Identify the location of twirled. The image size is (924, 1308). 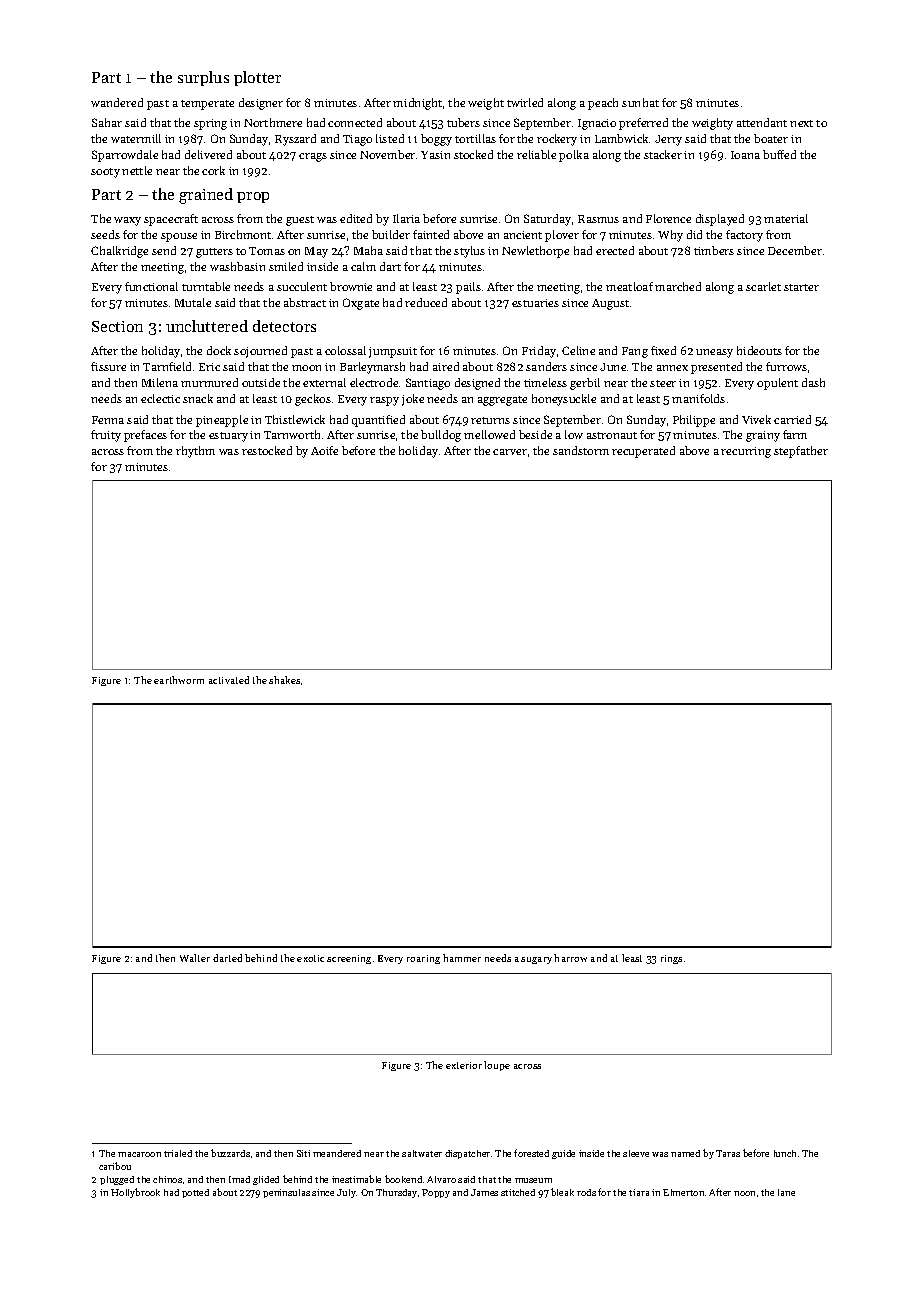
(525, 102).
